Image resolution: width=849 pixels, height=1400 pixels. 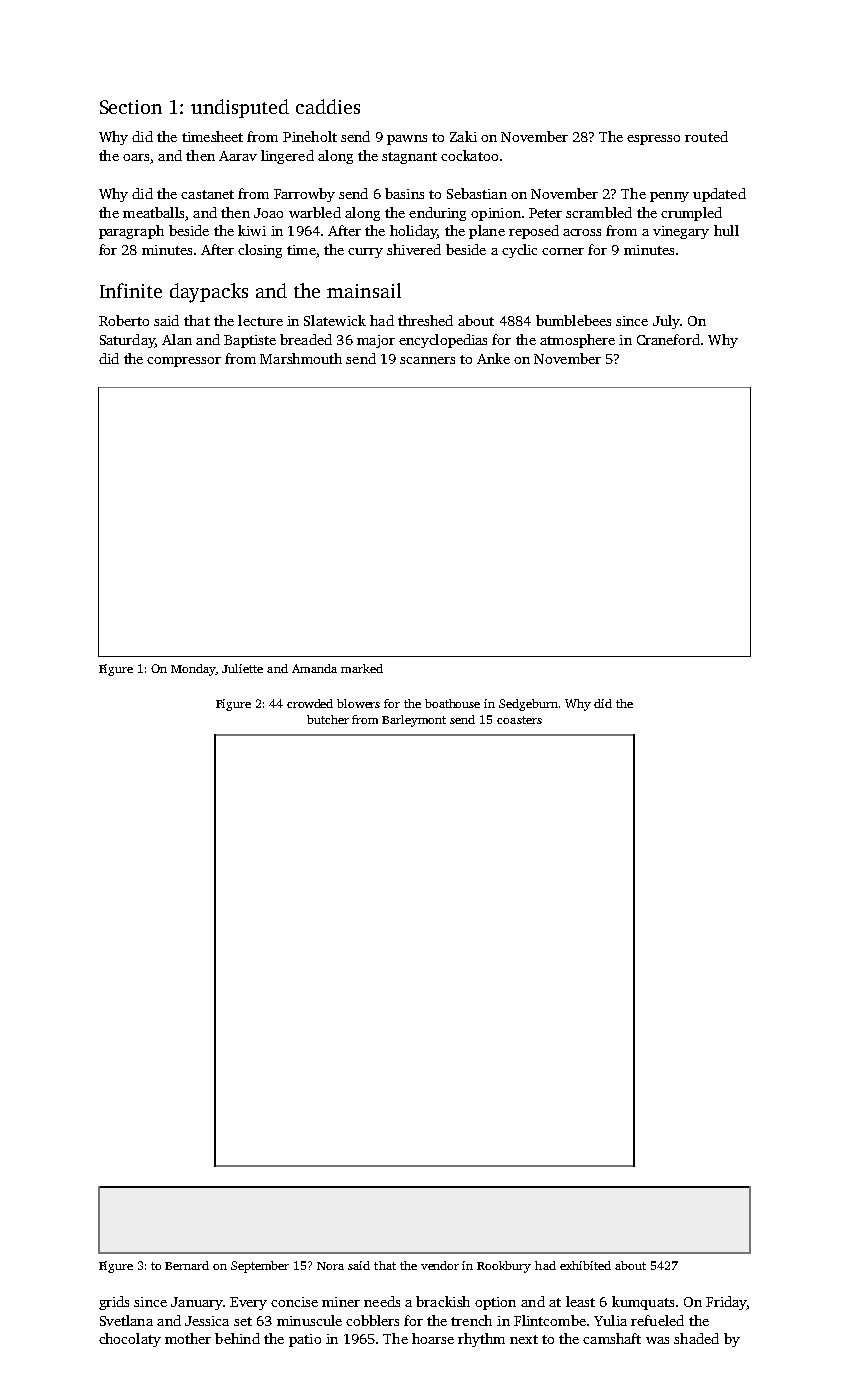 I want to click on September, so click(x=260, y=1267).
